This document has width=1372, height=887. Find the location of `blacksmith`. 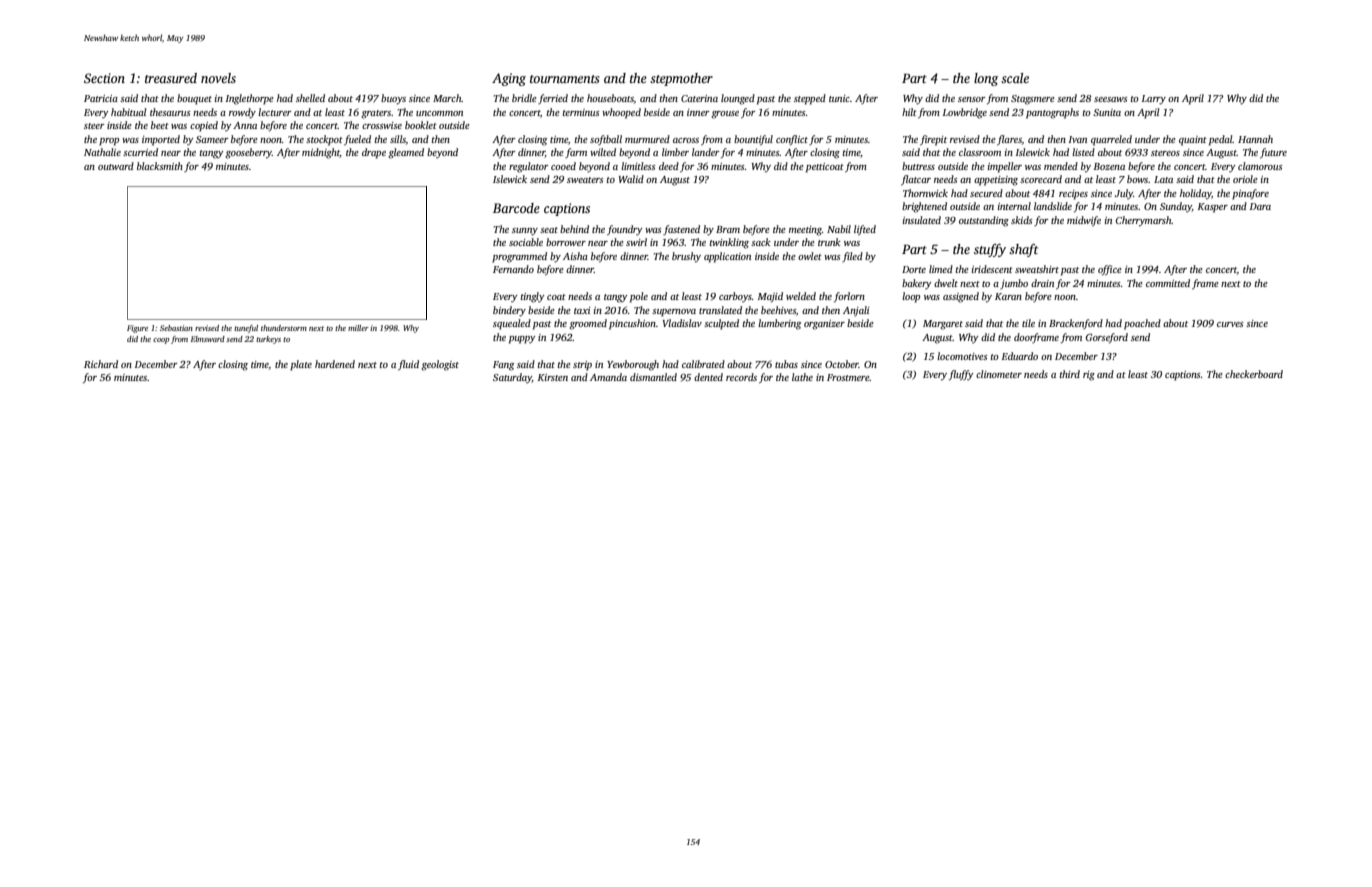

blacksmith is located at coordinates (160, 166).
